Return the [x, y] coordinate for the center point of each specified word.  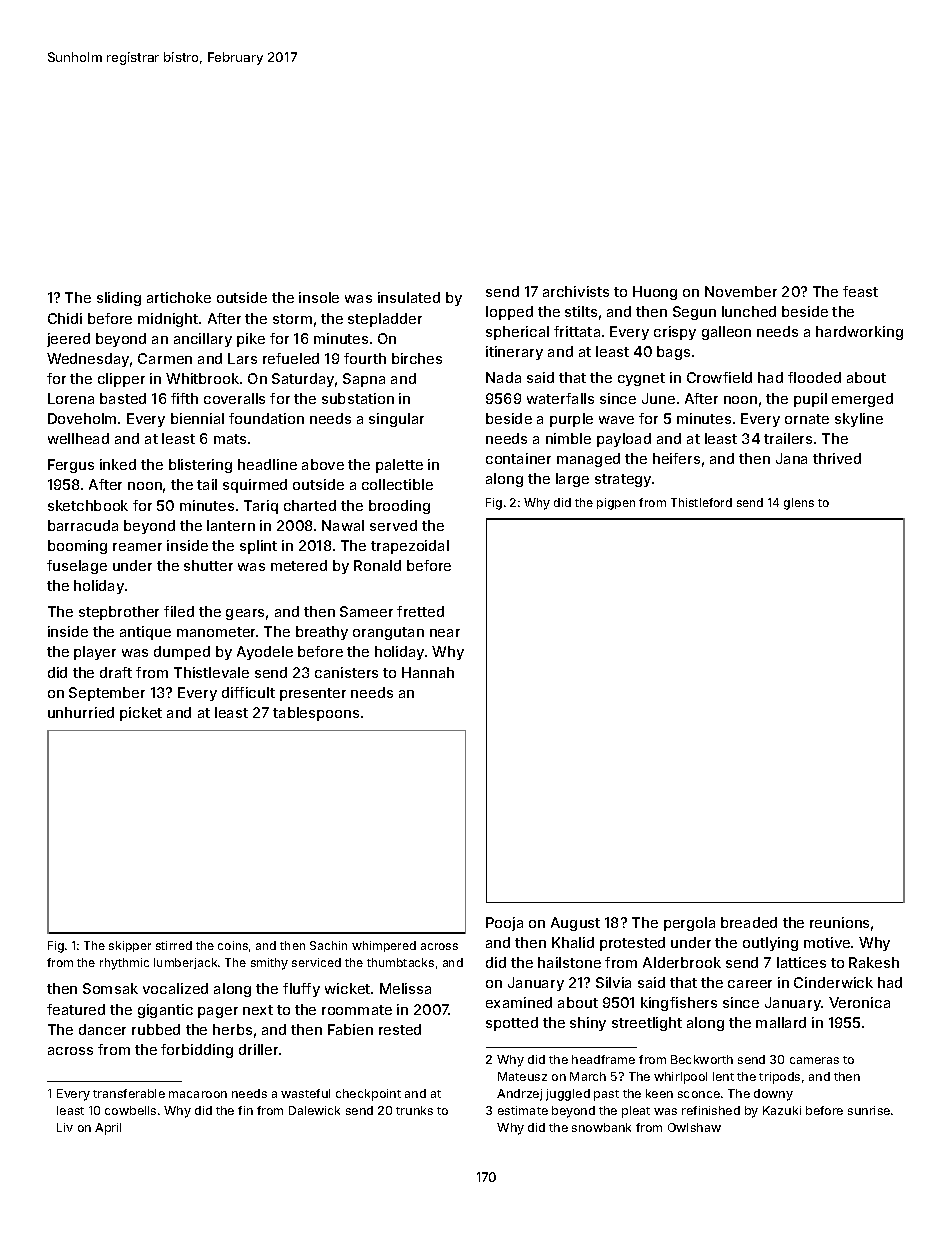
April [108, 1129]
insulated [409, 297]
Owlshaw [694, 1127]
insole [319, 297]
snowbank [601, 1127]
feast [860, 291]
